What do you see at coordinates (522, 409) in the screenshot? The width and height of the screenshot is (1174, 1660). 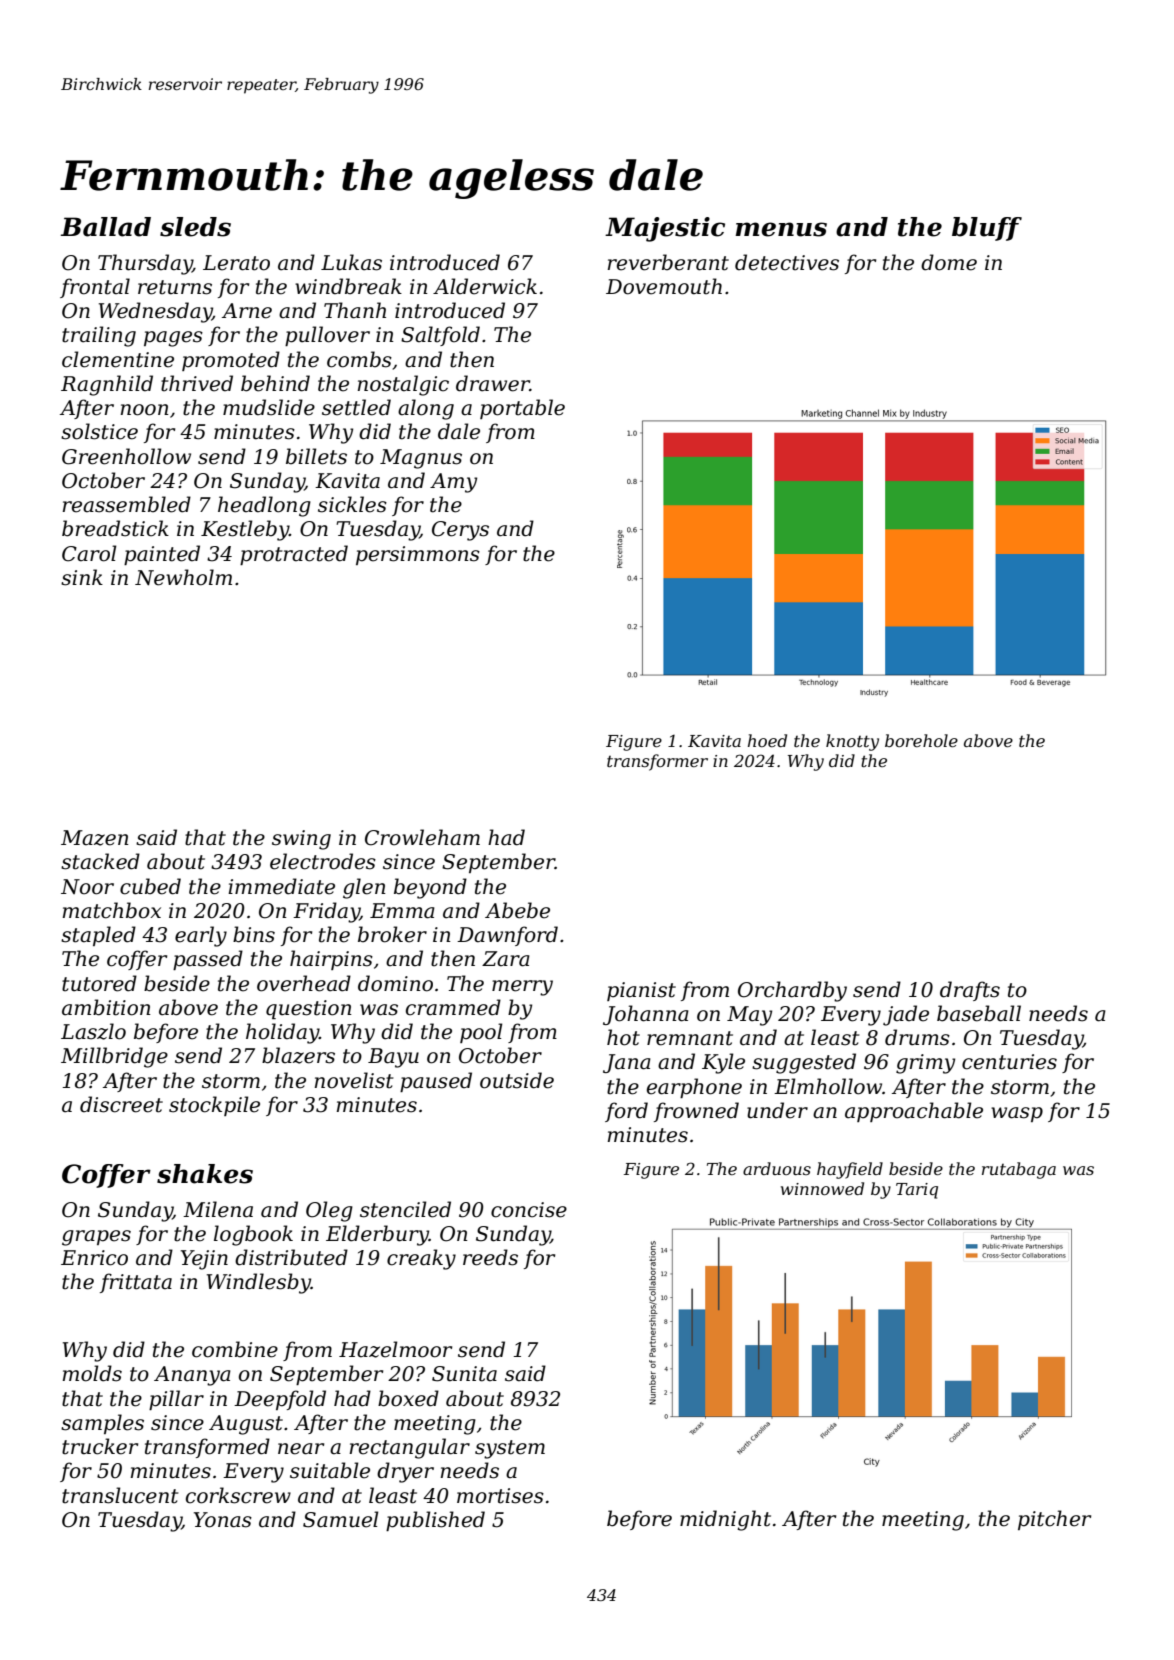 I see `portable` at bounding box center [522, 409].
